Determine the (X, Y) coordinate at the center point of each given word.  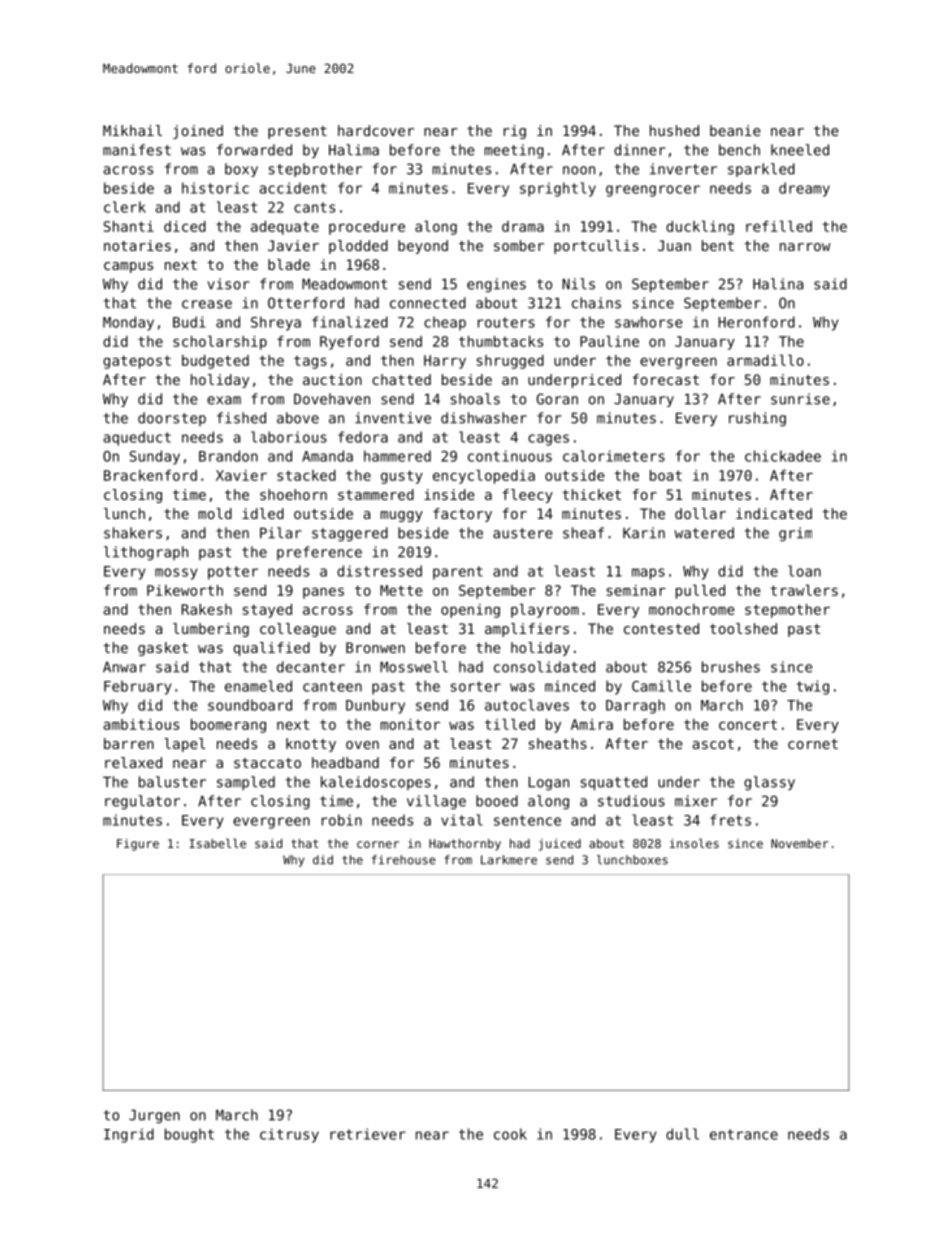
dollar (700, 513)
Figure (138, 845)
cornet (813, 744)
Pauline (609, 341)
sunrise (800, 399)
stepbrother (315, 170)
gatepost (137, 362)
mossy (176, 574)
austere (522, 533)
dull (682, 1134)
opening (470, 611)
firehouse (404, 860)
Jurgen (154, 1116)
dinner (640, 150)
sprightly (558, 189)
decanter (311, 667)
